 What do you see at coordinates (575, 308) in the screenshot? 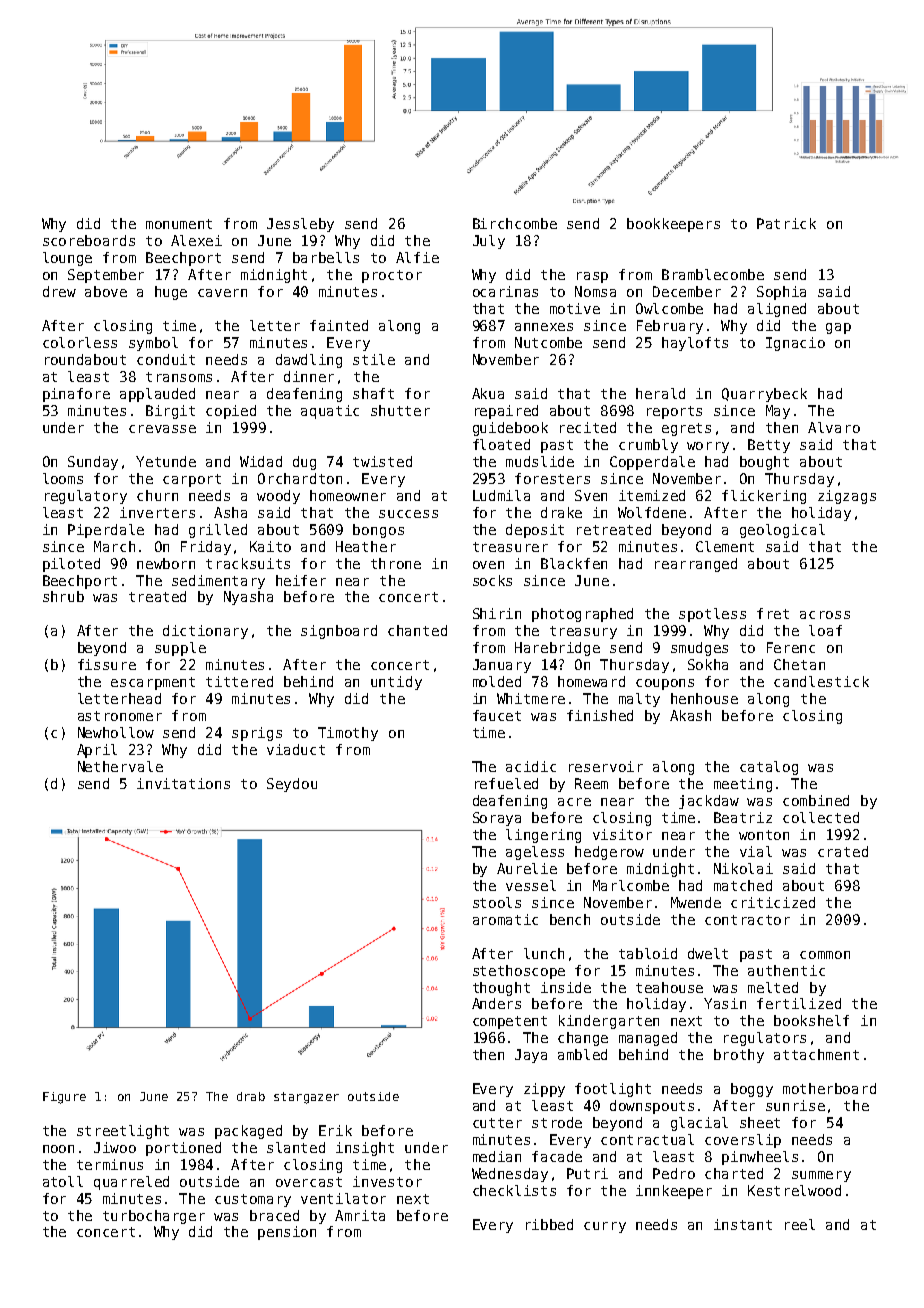
I see `motive` at bounding box center [575, 308].
